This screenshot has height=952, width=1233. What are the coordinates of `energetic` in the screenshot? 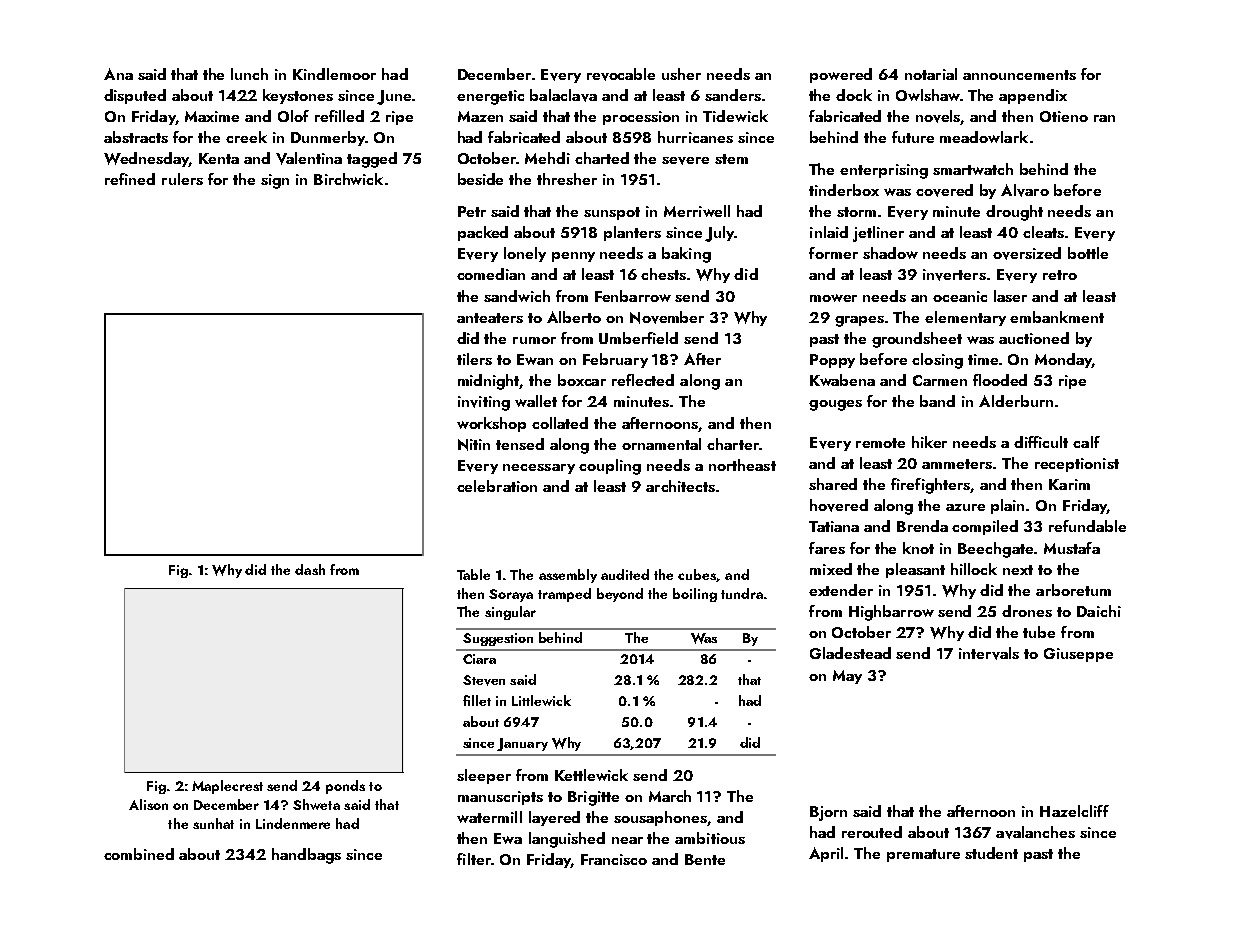 It's located at (490, 97).
